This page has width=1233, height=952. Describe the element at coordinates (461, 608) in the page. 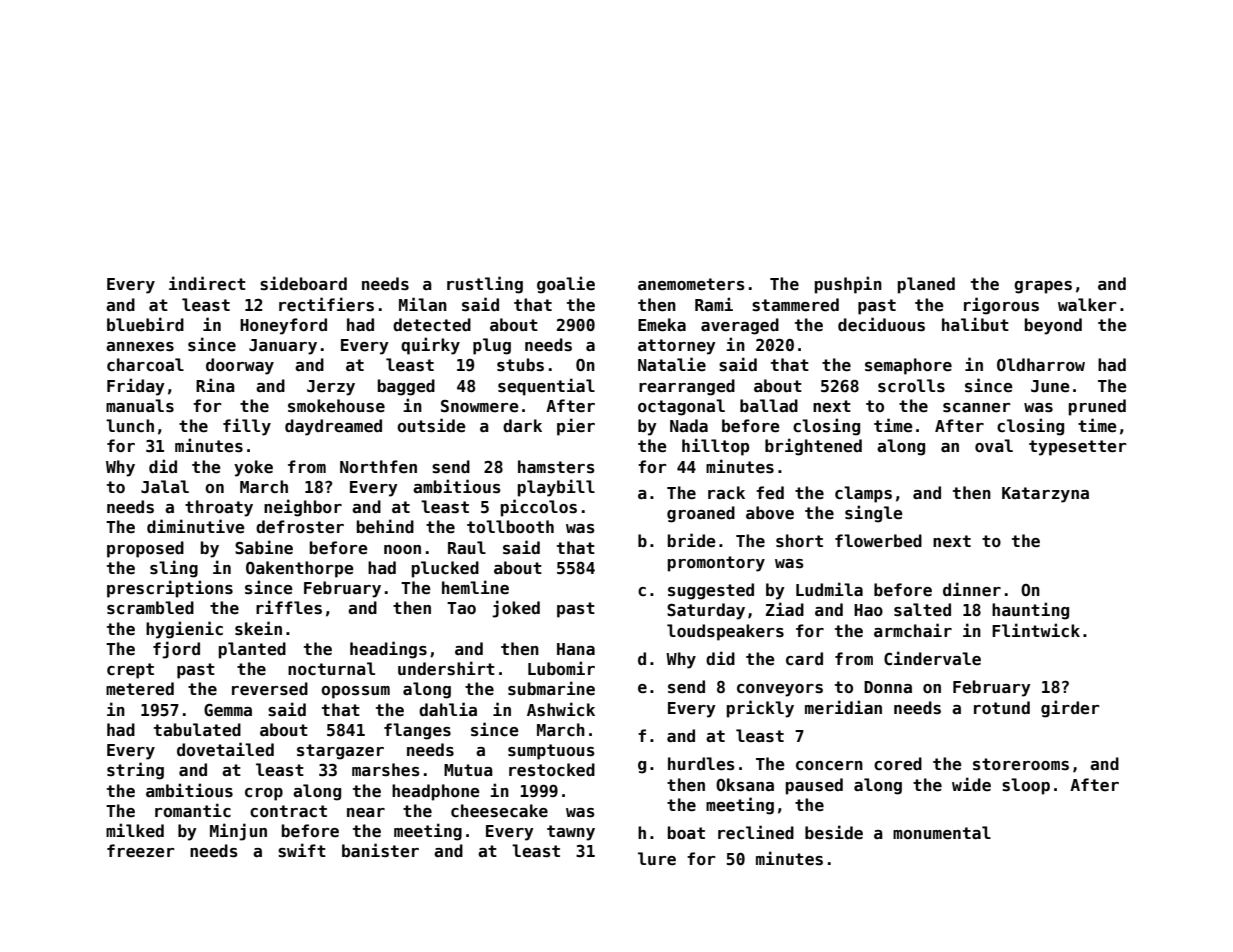

I see `Tao` at that location.
